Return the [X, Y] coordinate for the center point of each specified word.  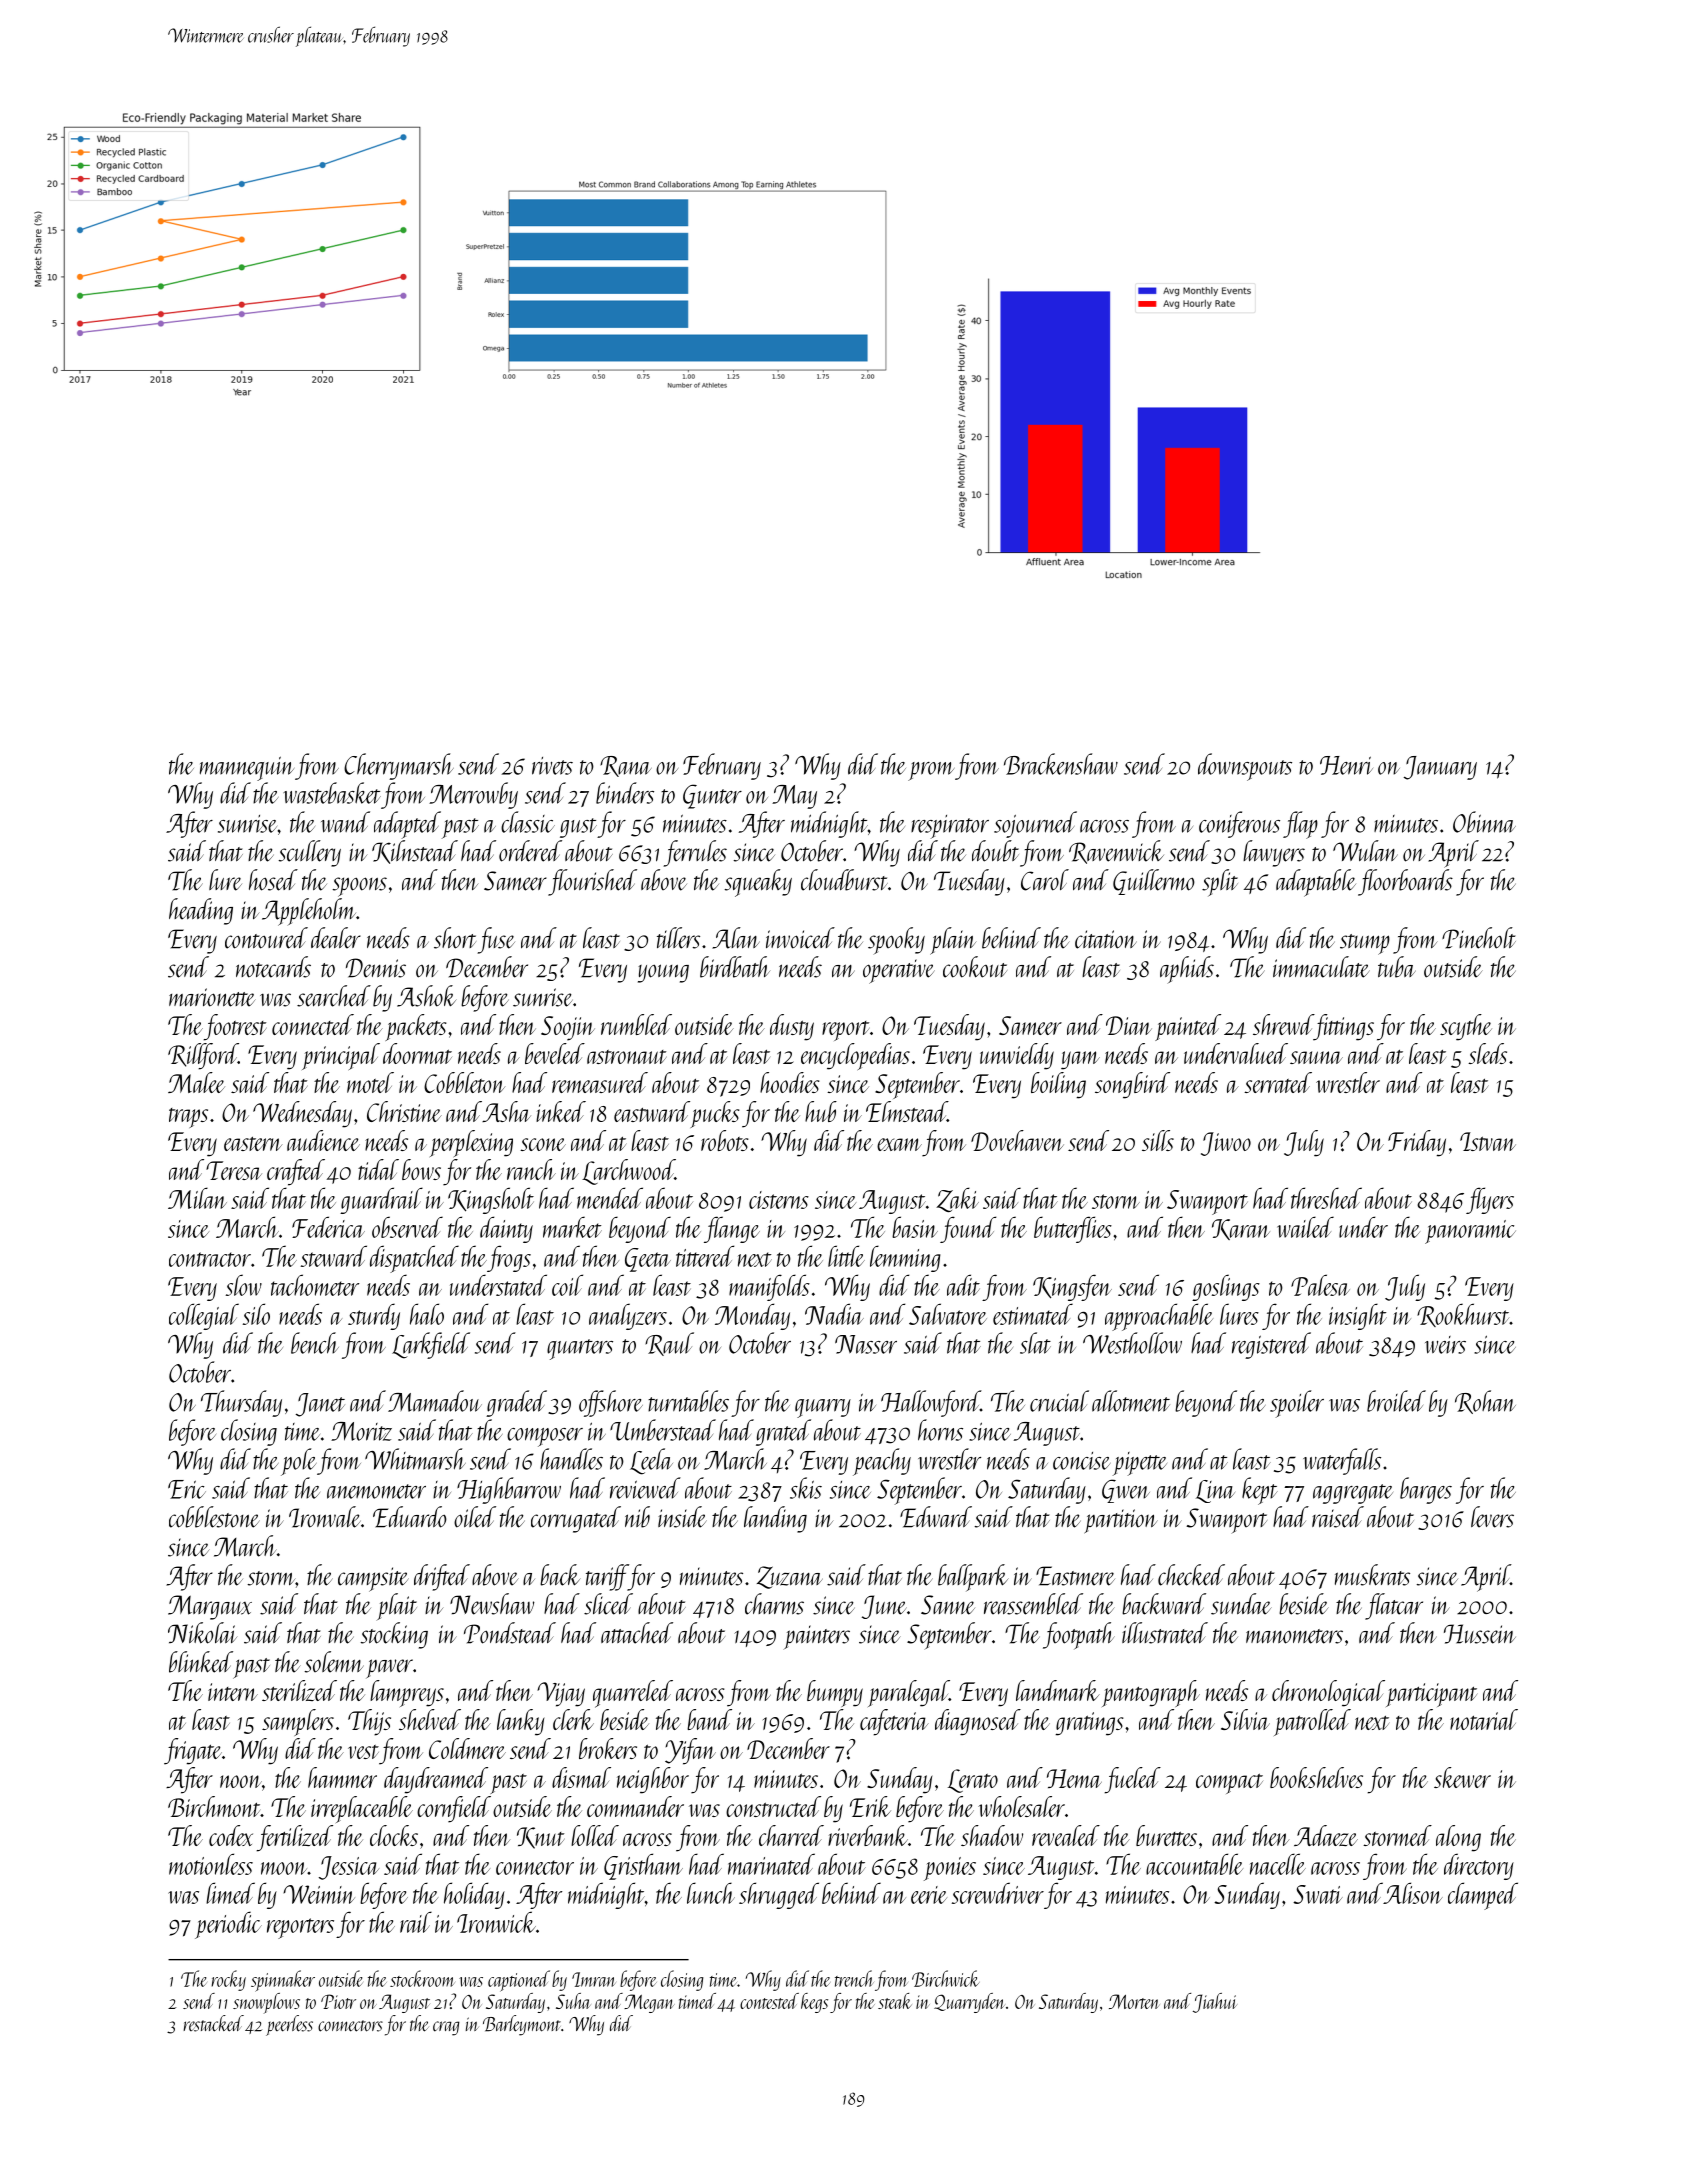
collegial [204, 1316]
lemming [905, 1258]
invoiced [800, 938]
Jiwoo [1226, 1144]
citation [1106, 939]
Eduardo [410, 1517]
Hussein [1480, 1634]
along [1458, 1838]
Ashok [427, 996]
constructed [773, 1806]
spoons [359, 887]
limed [230, 1893]
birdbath [735, 967]
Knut [540, 1838]
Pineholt [1479, 938]
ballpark [973, 1578]
